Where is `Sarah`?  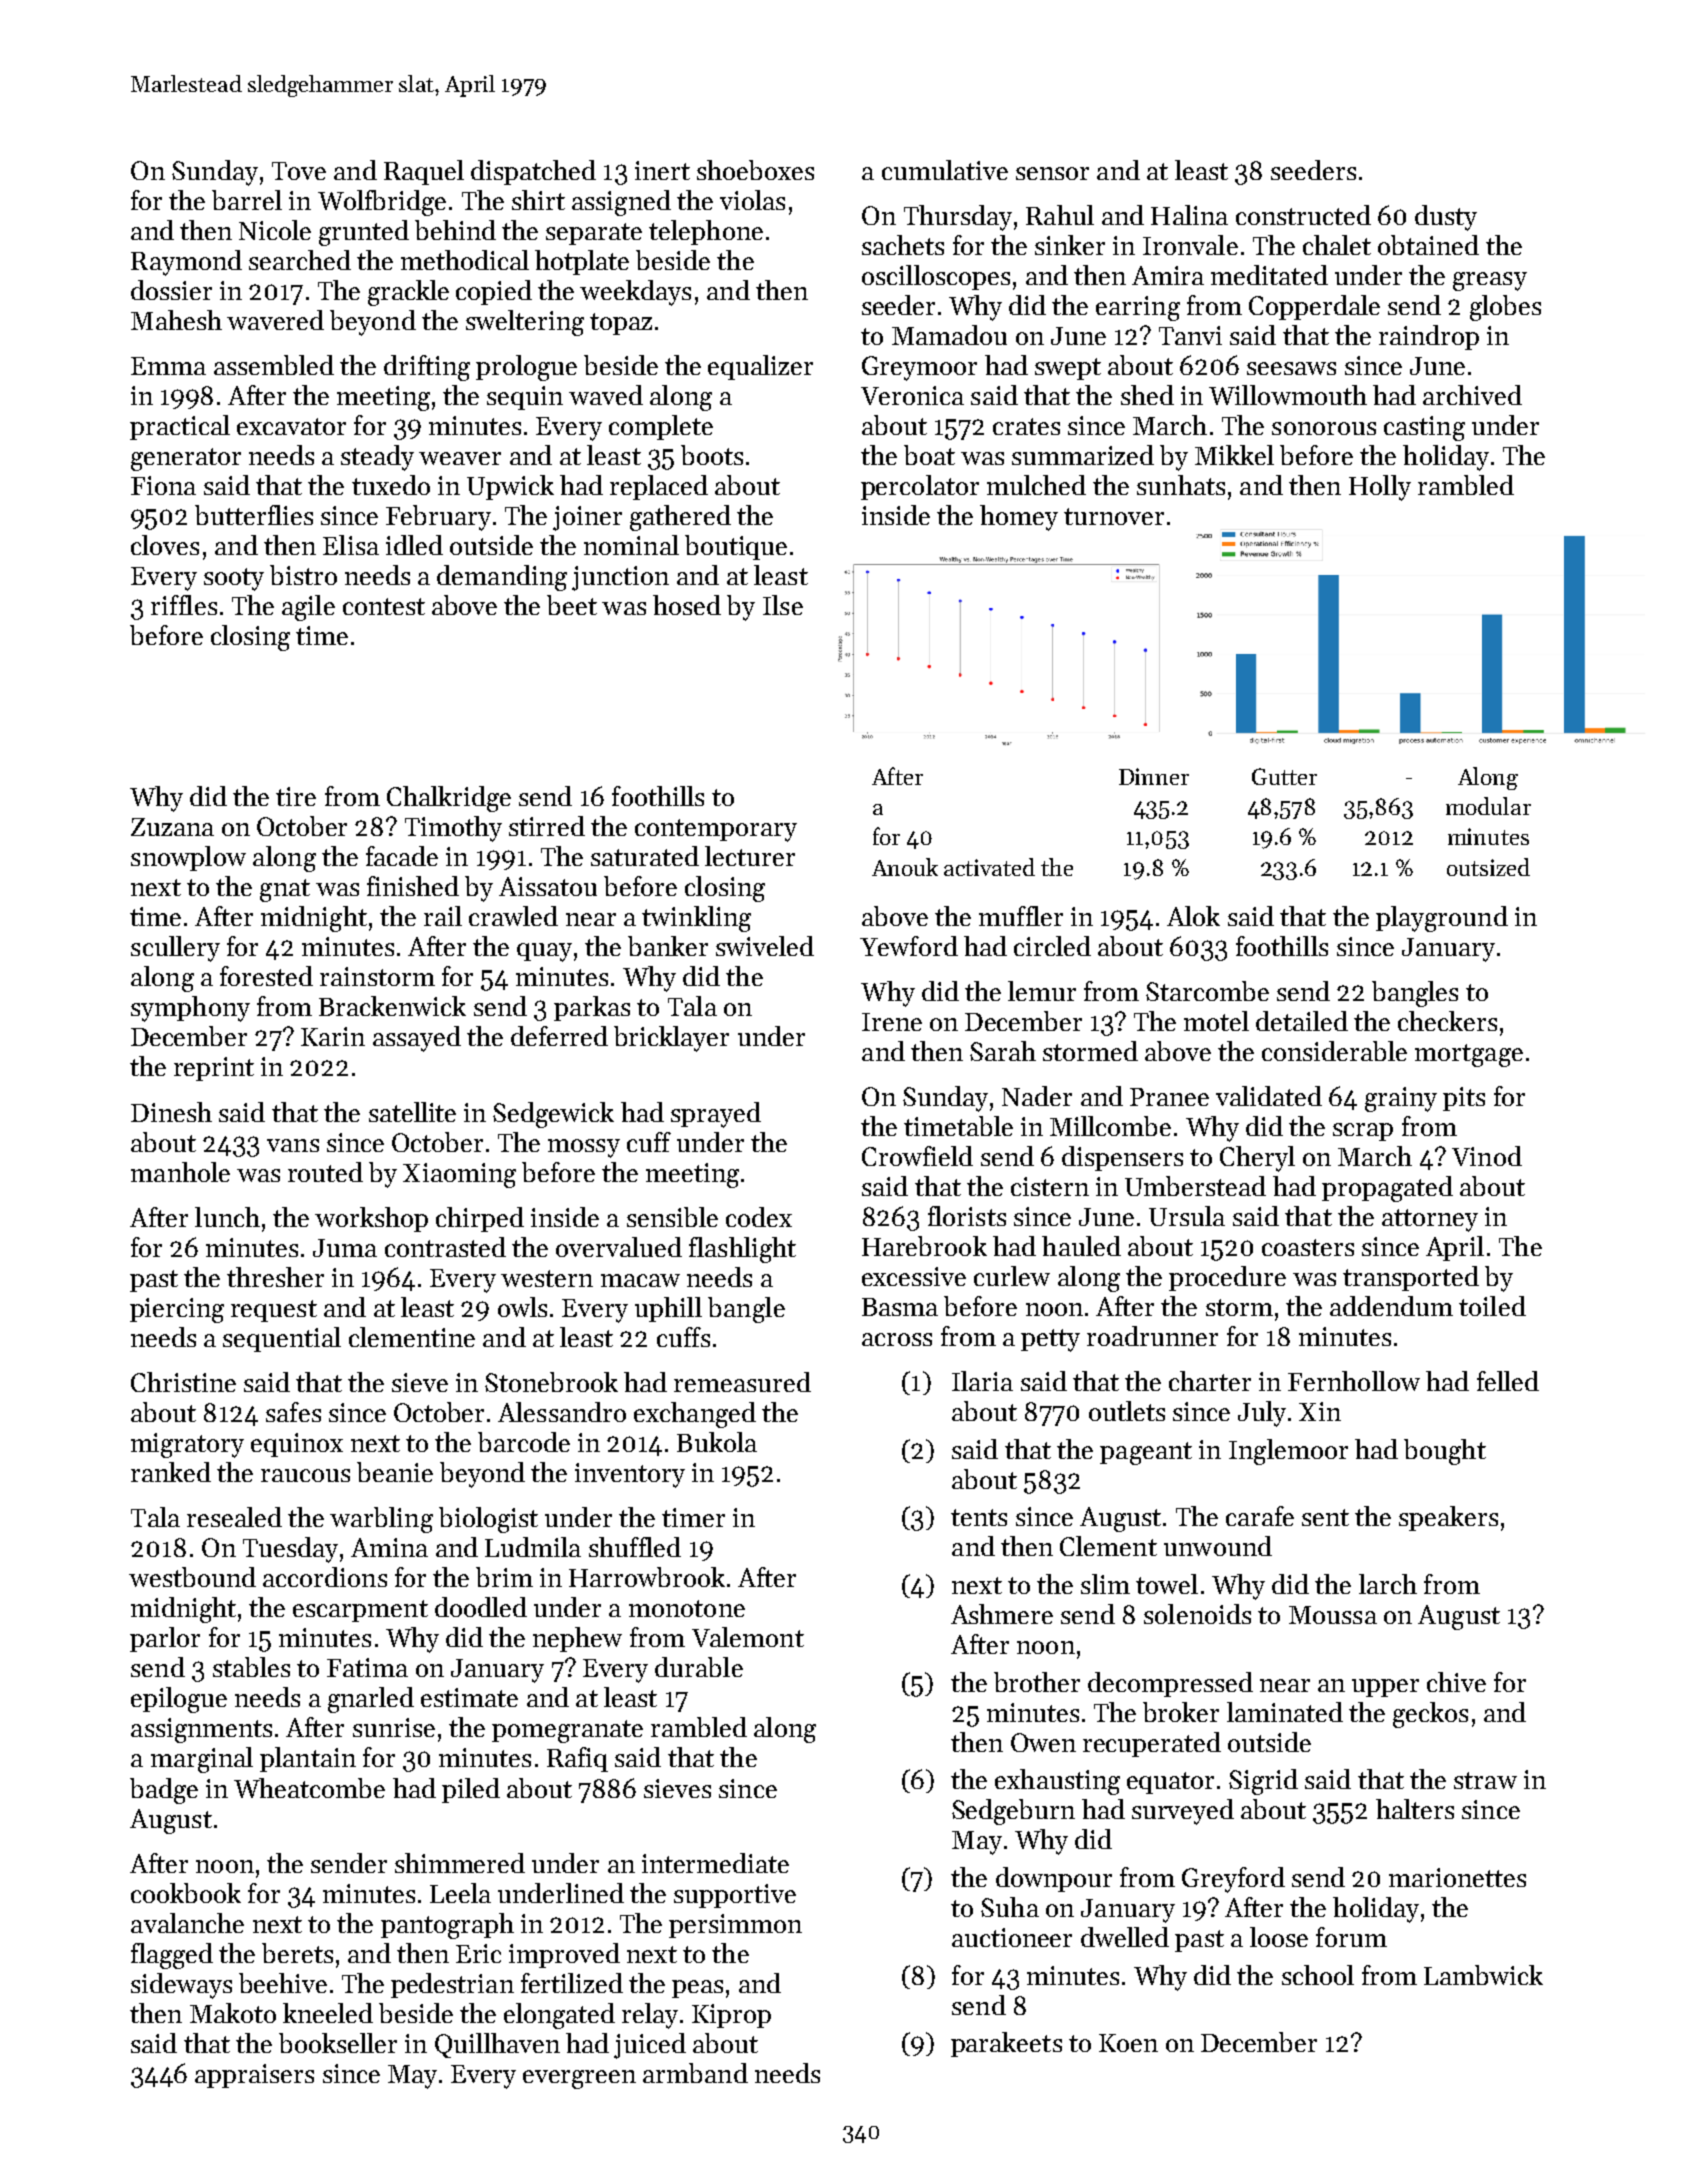 Sarah is located at coordinates (1003, 1051).
